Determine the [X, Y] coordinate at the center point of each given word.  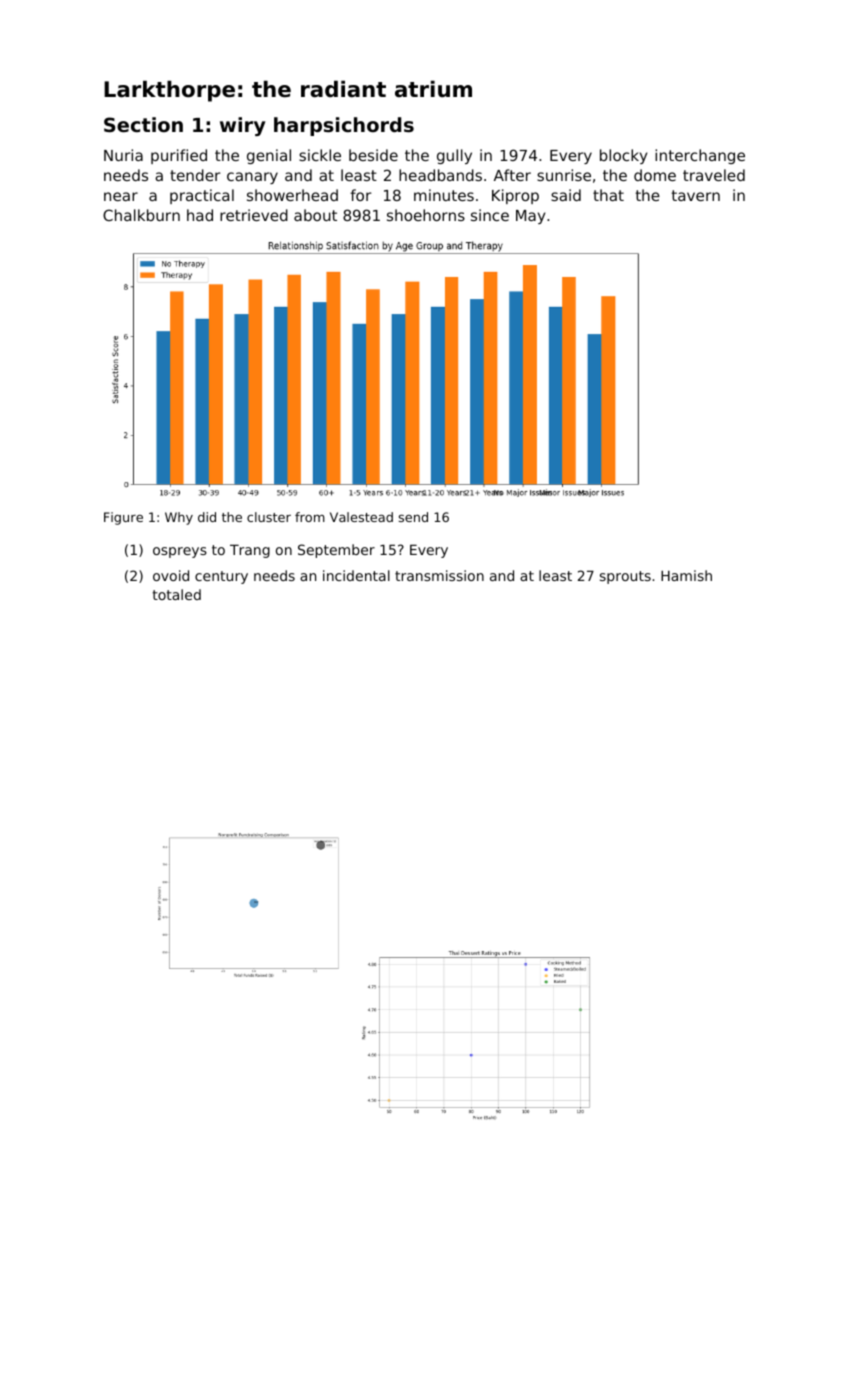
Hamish [686, 575]
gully [454, 156]
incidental [356, 575]
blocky [623, 156]
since [490, 215]
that [608, 195]
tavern [696, 195]
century [221, 577]
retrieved [254, 215]
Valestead [361, 517]
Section [143, 124]
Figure [123, 518]
